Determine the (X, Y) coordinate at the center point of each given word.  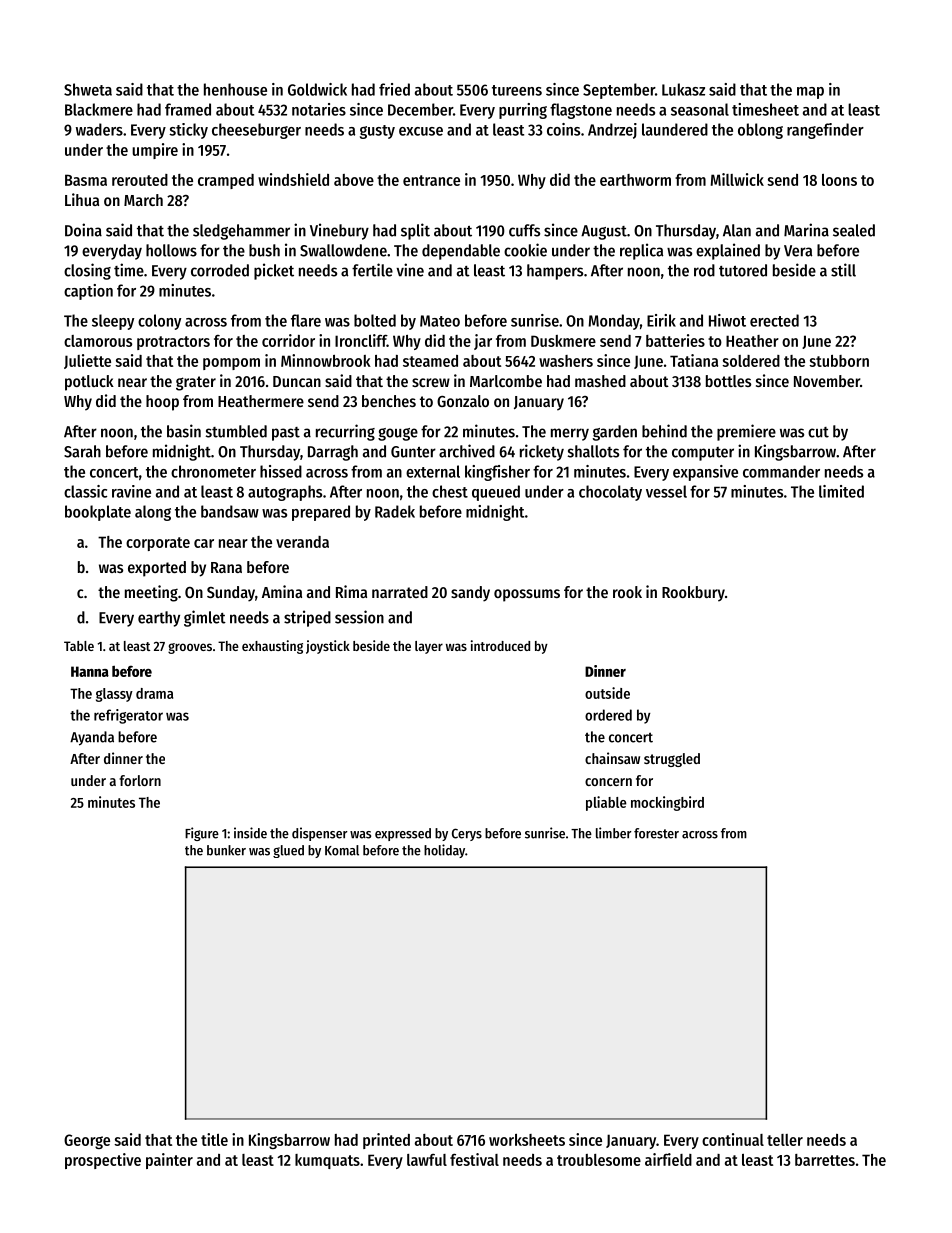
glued (288, 851)
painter (169, 1161)
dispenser (320, 834)
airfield (668, 1159)
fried (394, 89)
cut (818, 432)
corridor (288, 340)
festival (474, 1159)
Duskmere (563, 341)
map (810, 93)
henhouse (235, 89)
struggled (672, 760)
